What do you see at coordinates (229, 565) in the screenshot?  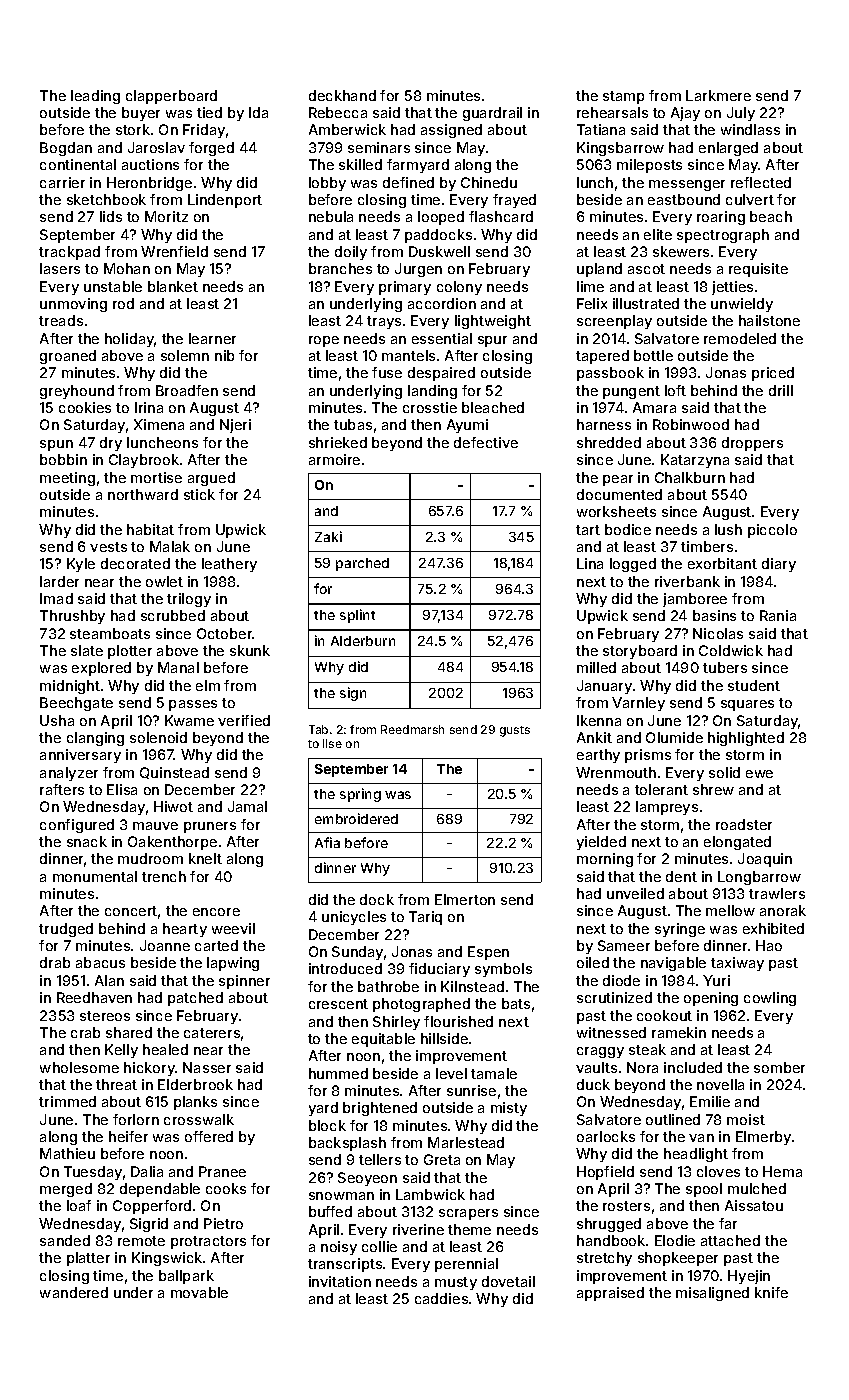 I see `leathery` at bounding box center [229, 565].
